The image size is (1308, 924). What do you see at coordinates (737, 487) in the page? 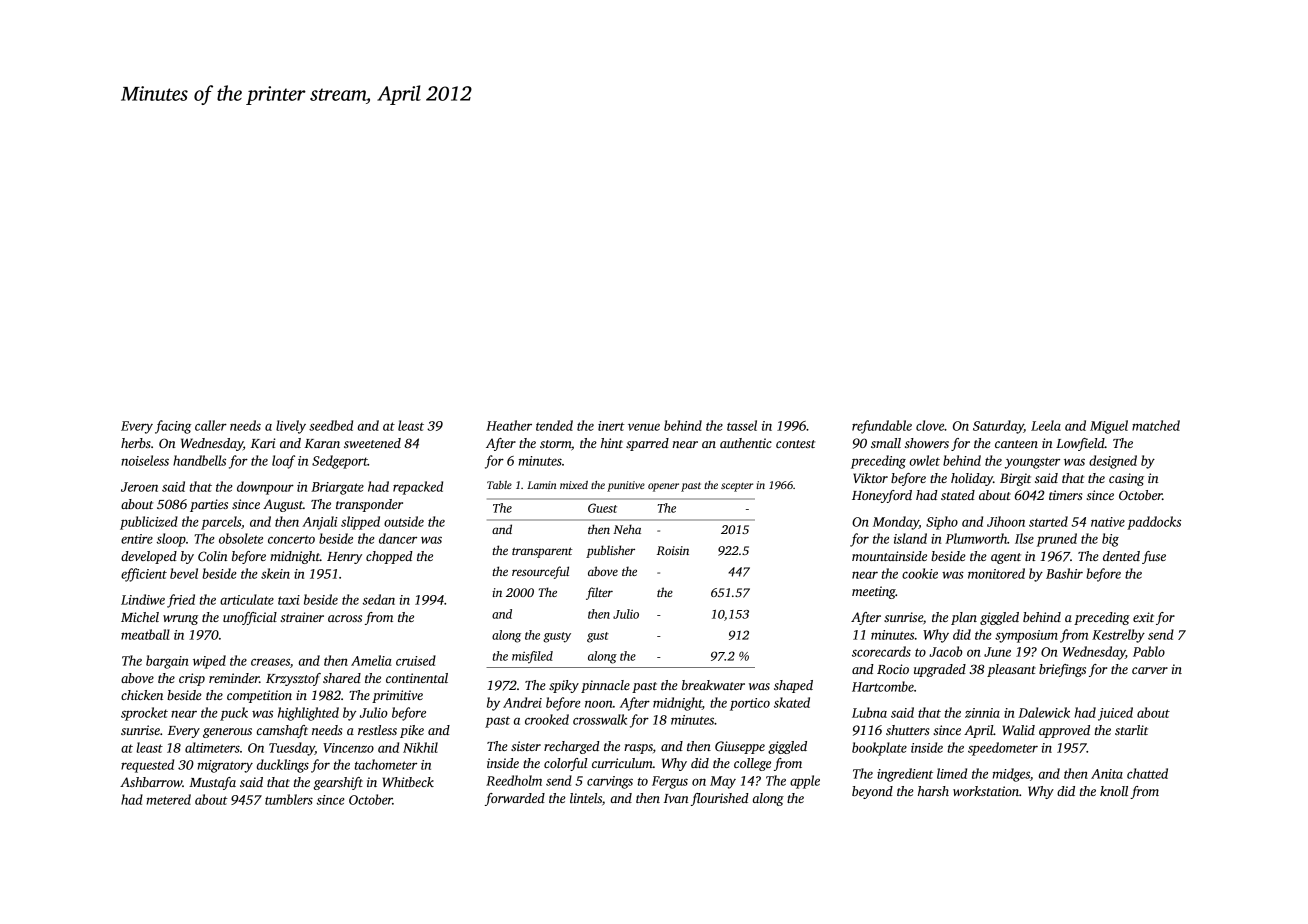
I see `scepter` at bounding box center [737, 487].
